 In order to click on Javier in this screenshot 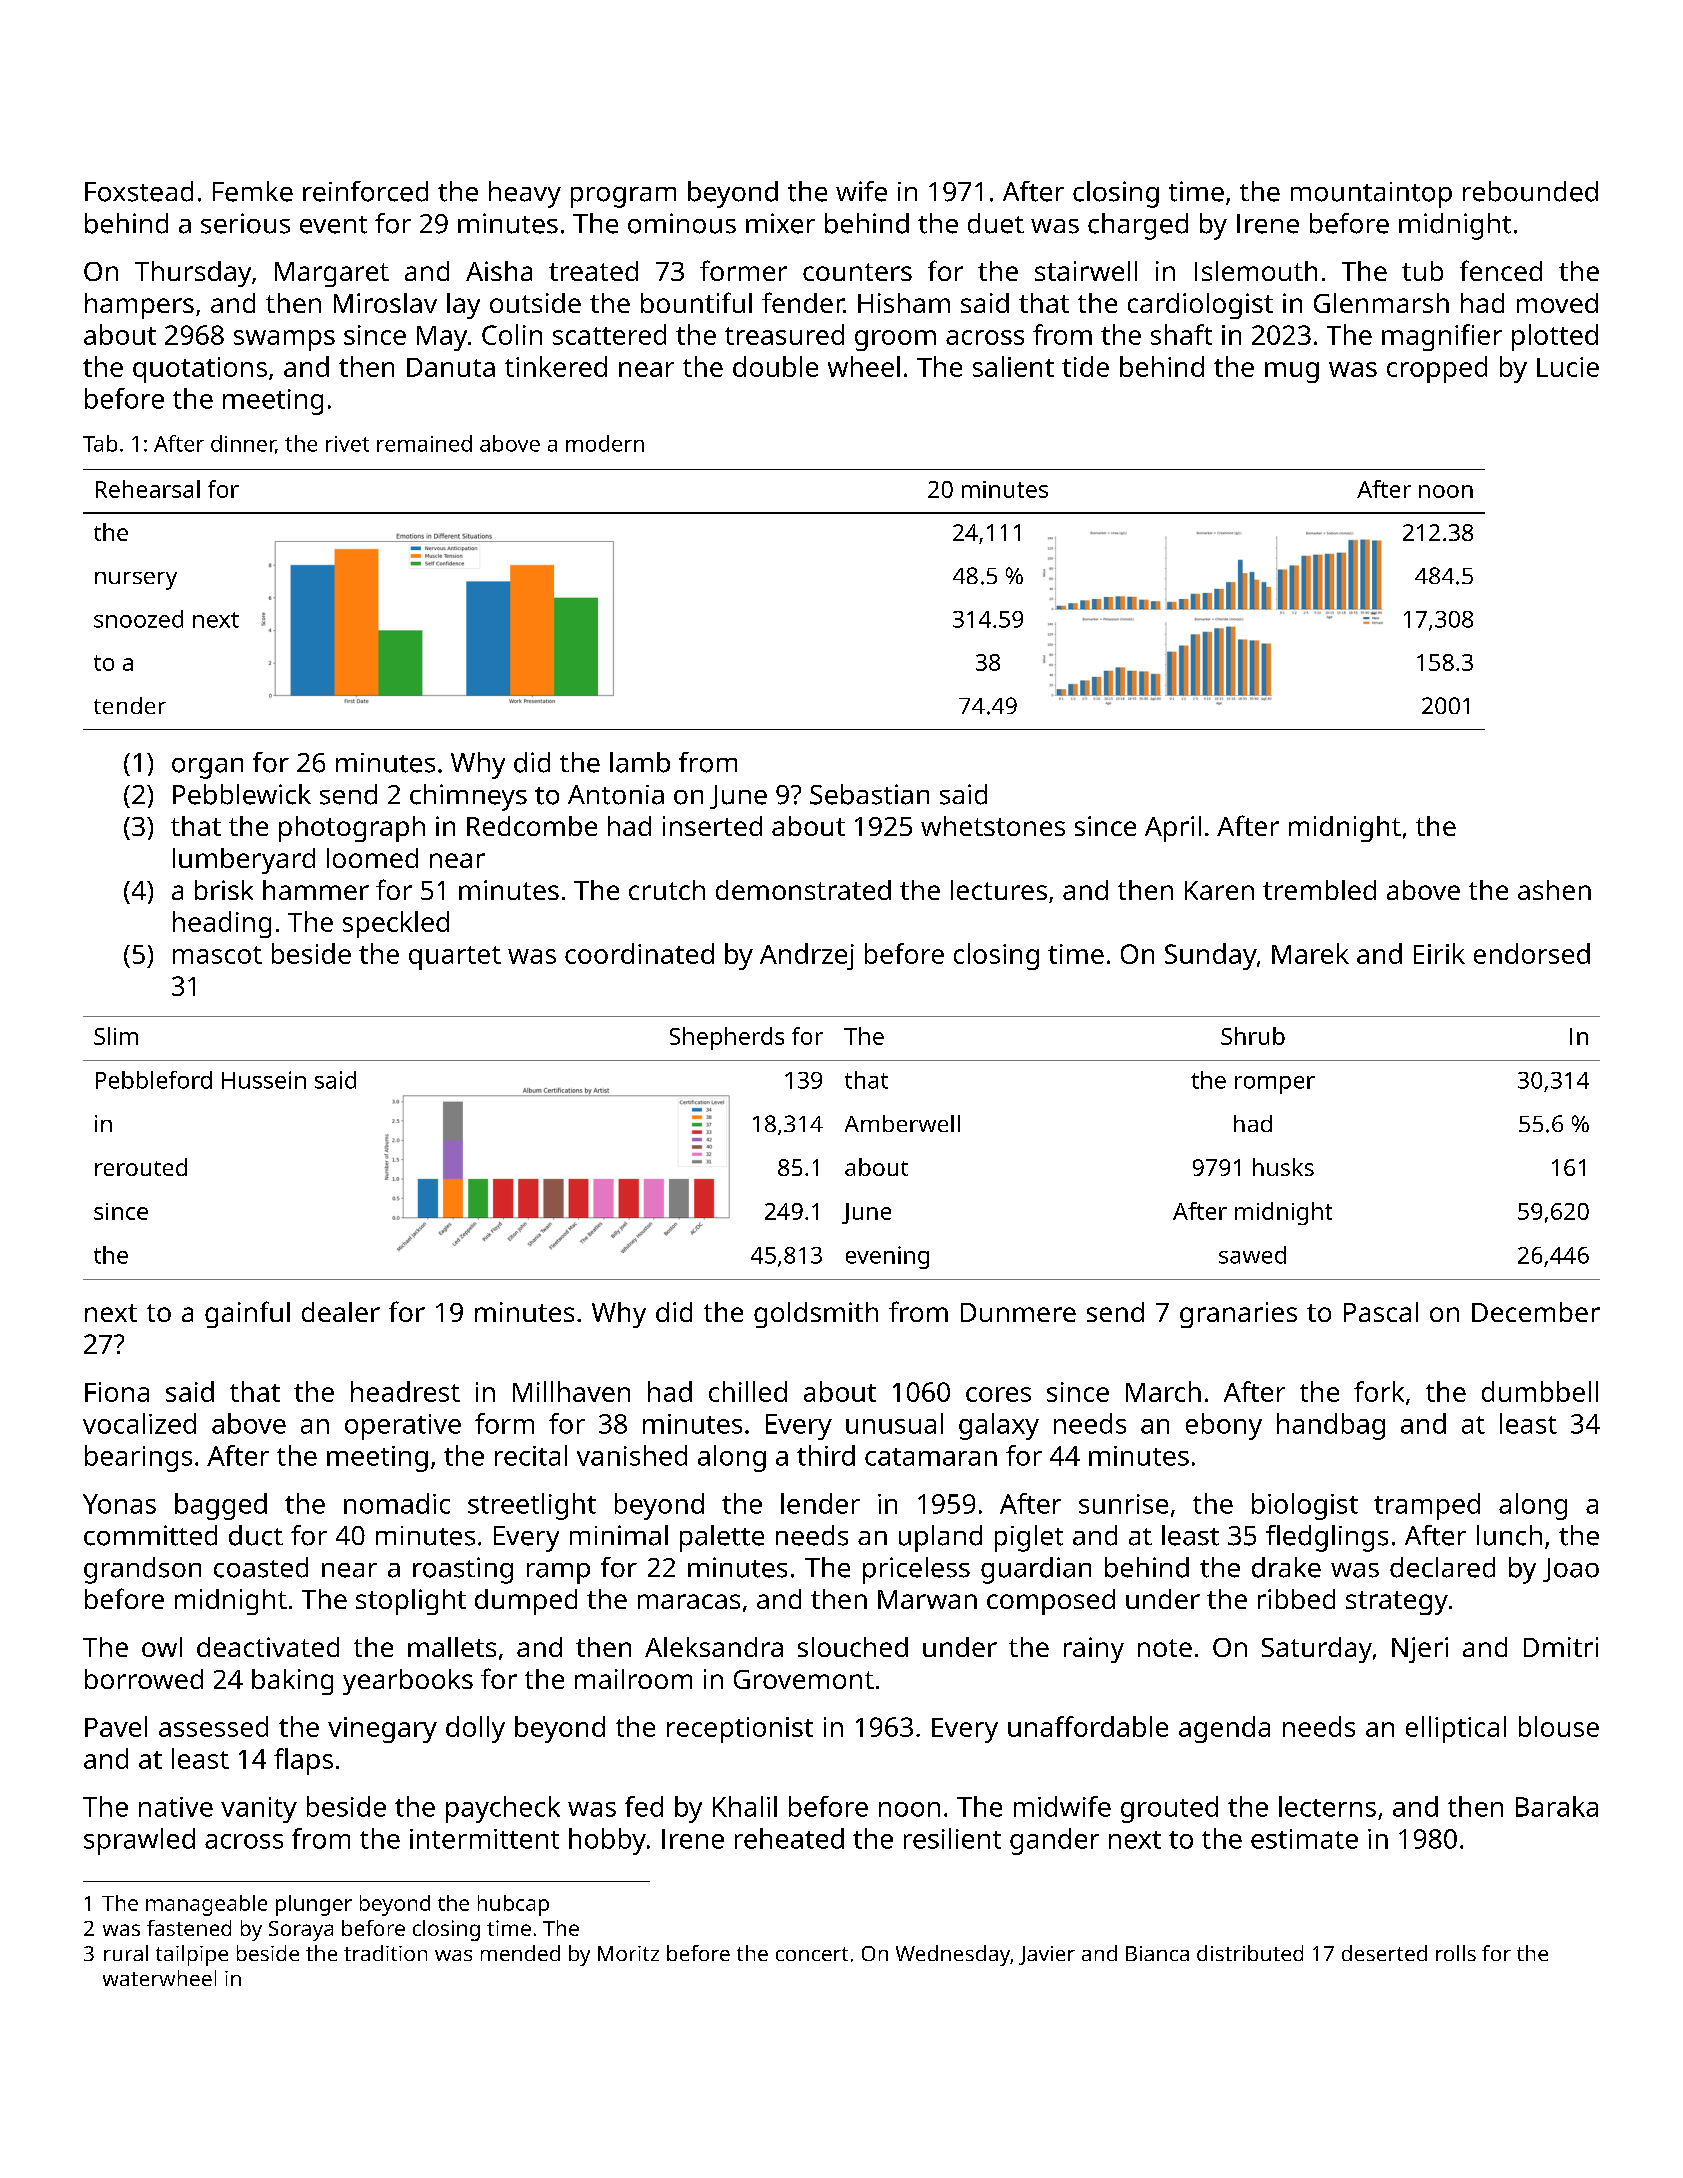, I will do `click(1047, 1955)`.
